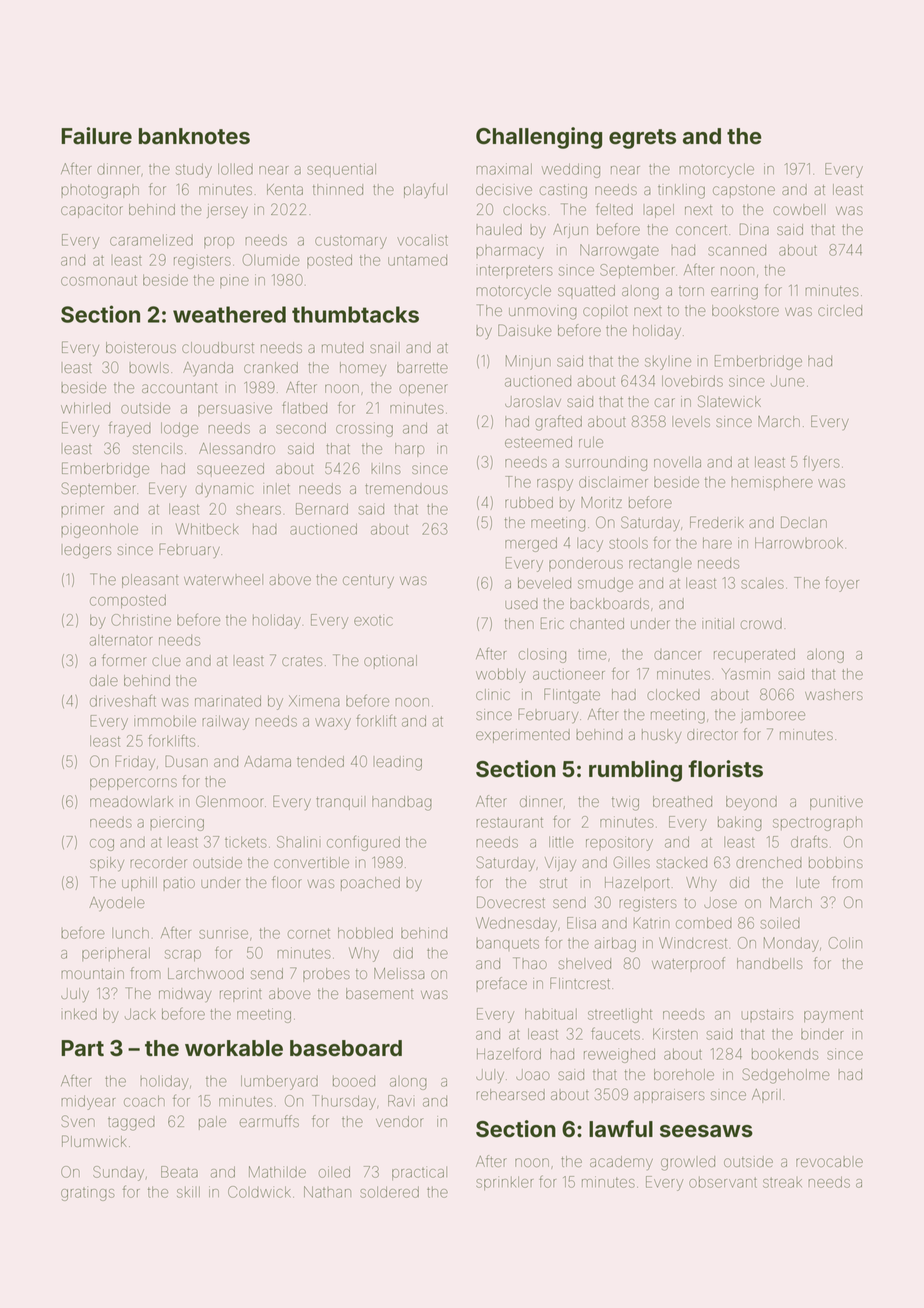  Describe the element at coordinates (194, 136) in the image. I see `banknotes` at that location.
